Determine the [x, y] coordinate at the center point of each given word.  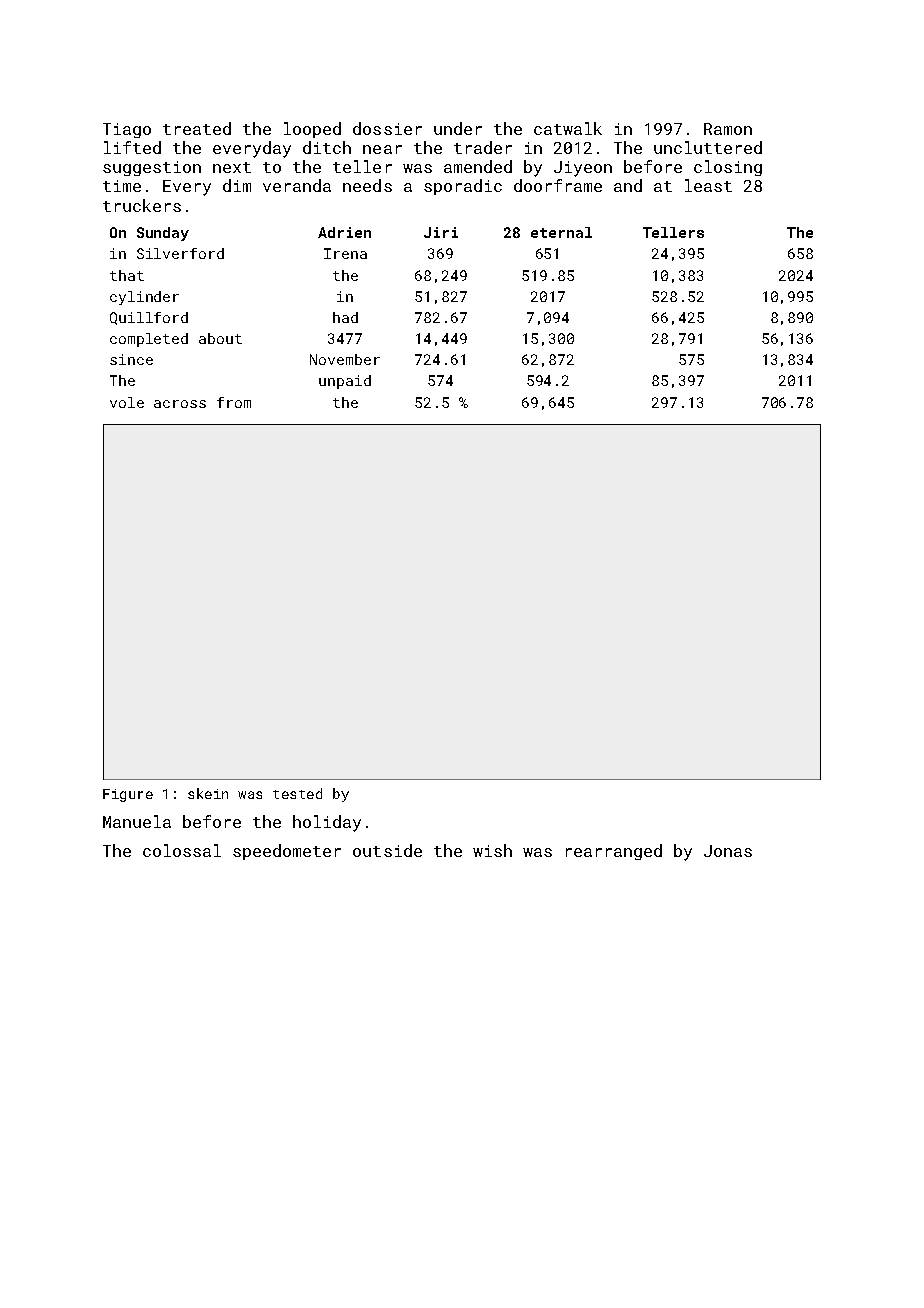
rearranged [614, 852]
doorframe [558, 185]
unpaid [345, 382]
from [234, 402]
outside [387, 850]
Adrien [344, 232]
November [345, 359]
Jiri [441, 232]
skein [208, 793]
